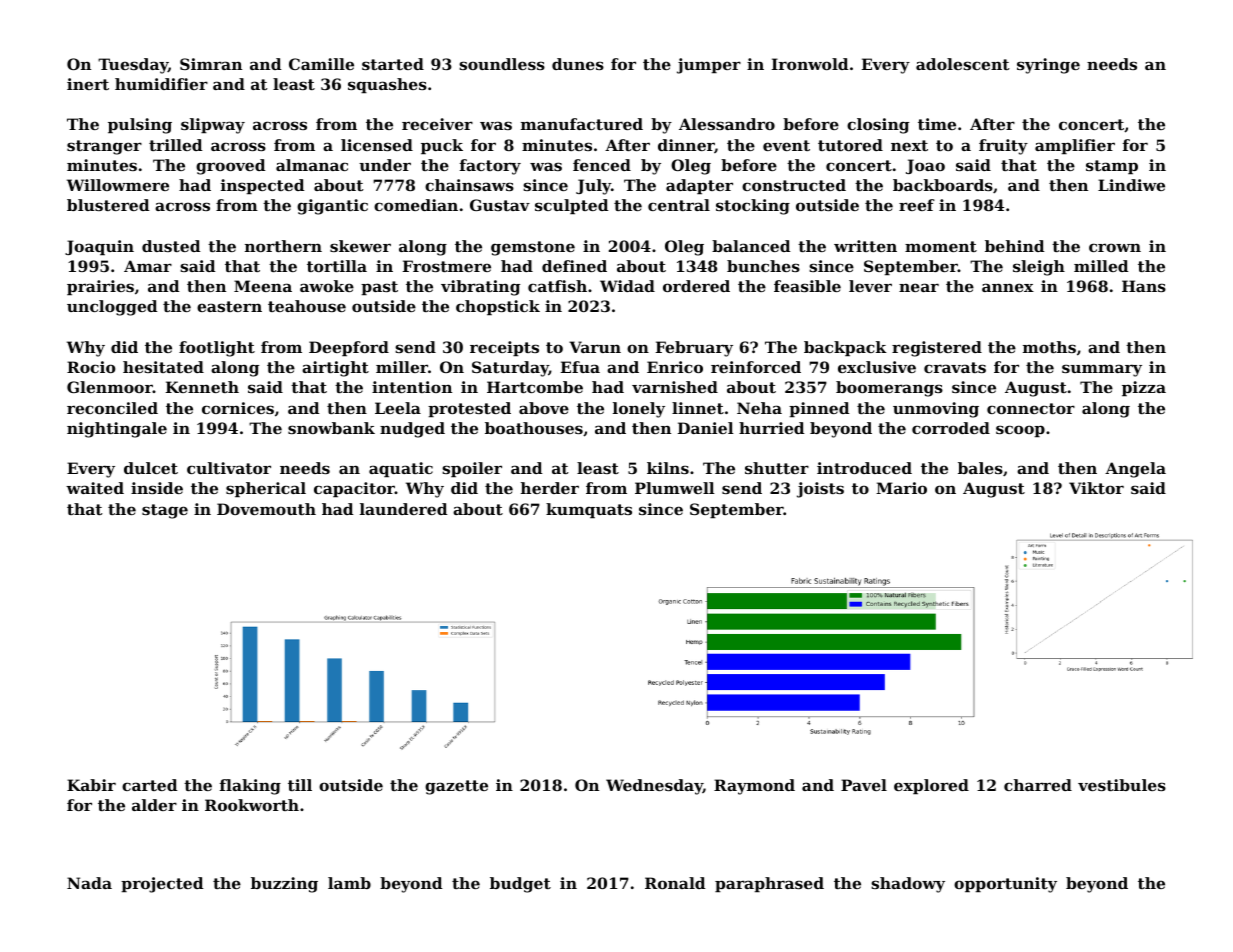 This image has width=1233, height=952. I want to click on Hans, so click(1144, 286).
